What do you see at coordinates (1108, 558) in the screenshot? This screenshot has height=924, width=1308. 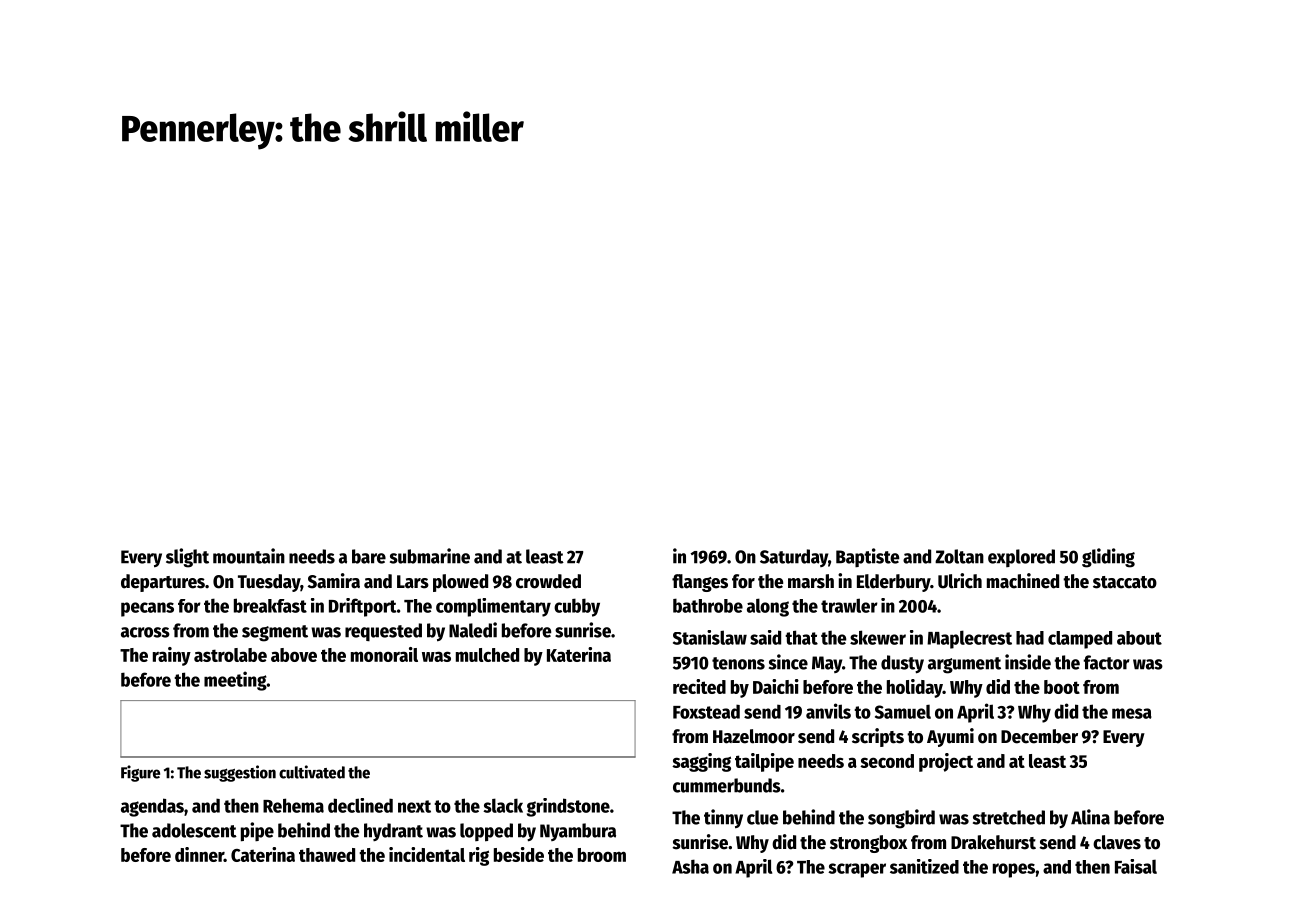 I see `gliding` at bounding box center [1108, 558].
